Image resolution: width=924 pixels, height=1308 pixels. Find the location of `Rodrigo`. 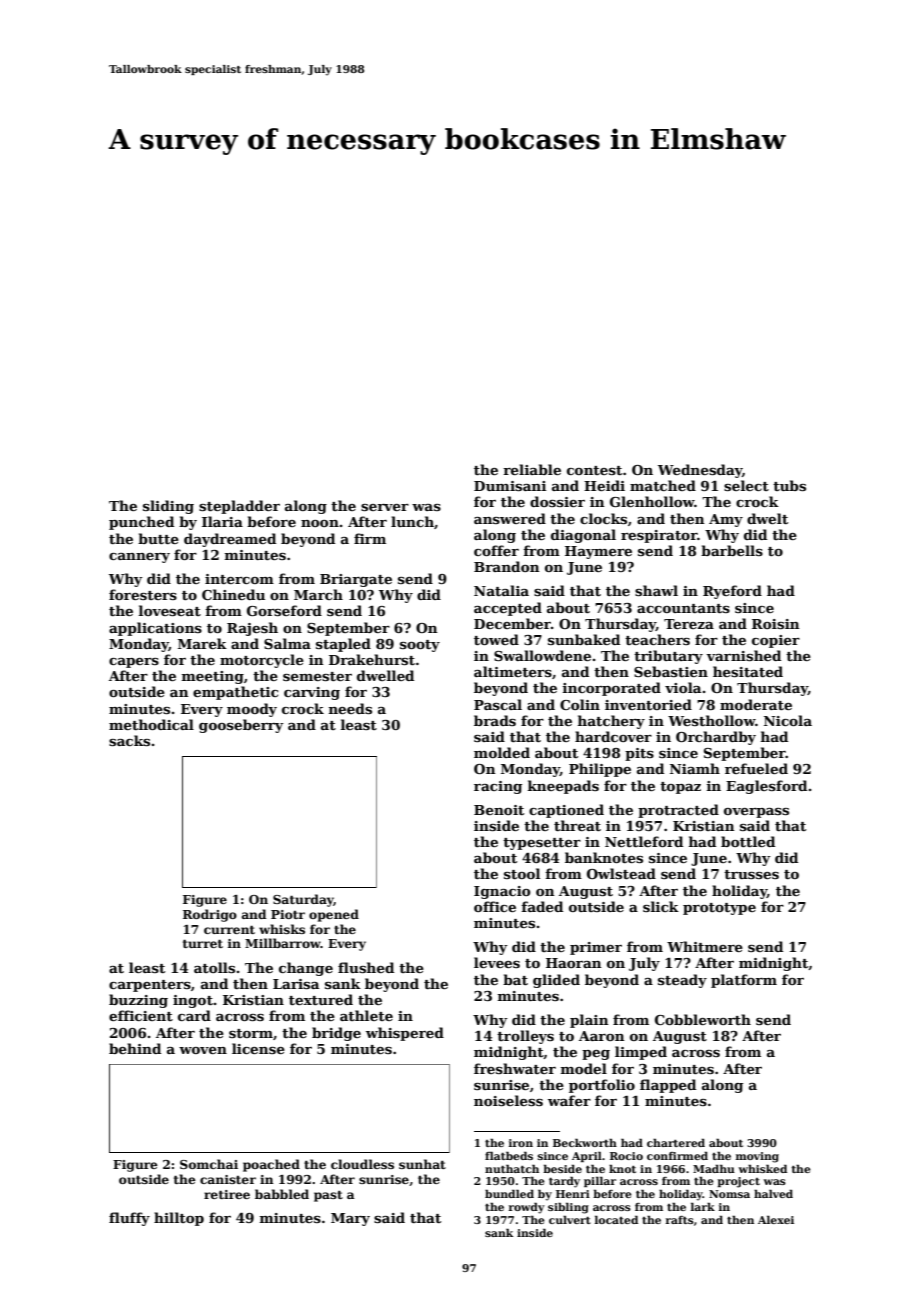

Rodrigo is located at coordinates (210, 915).
